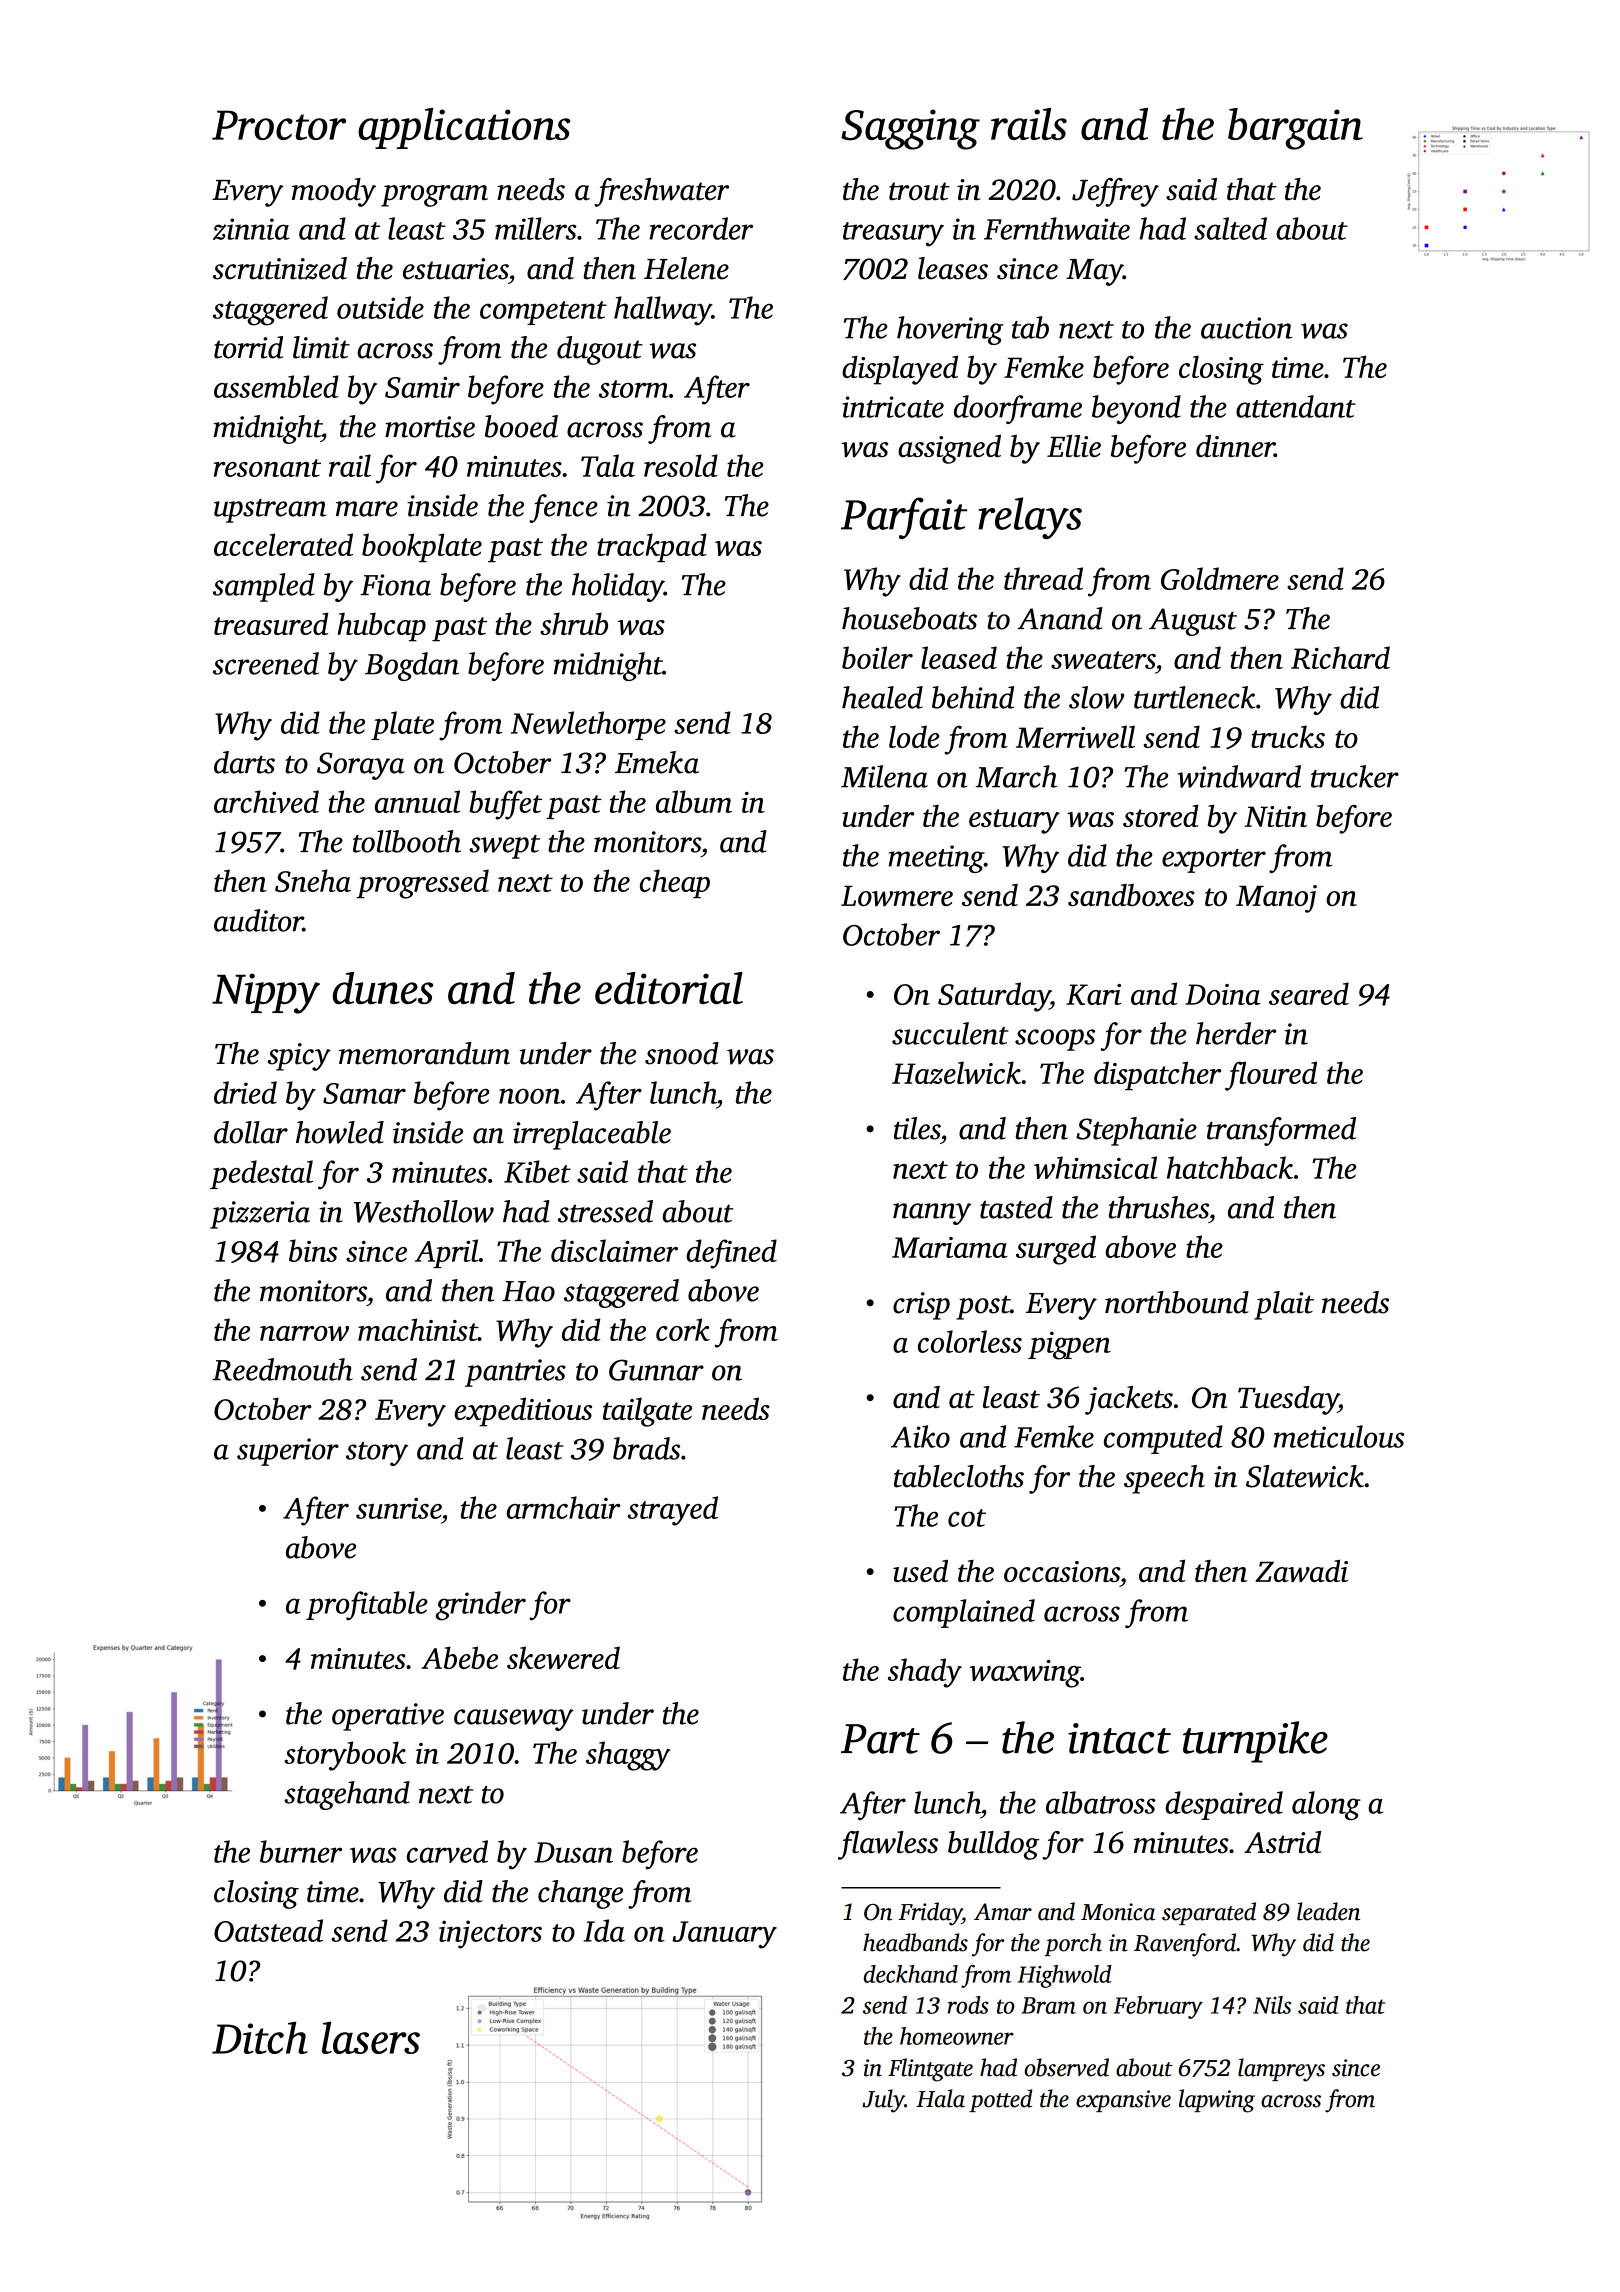 The height and width of the document is (2292, 1620). I want to click on crisp, so click(921, 1306).
